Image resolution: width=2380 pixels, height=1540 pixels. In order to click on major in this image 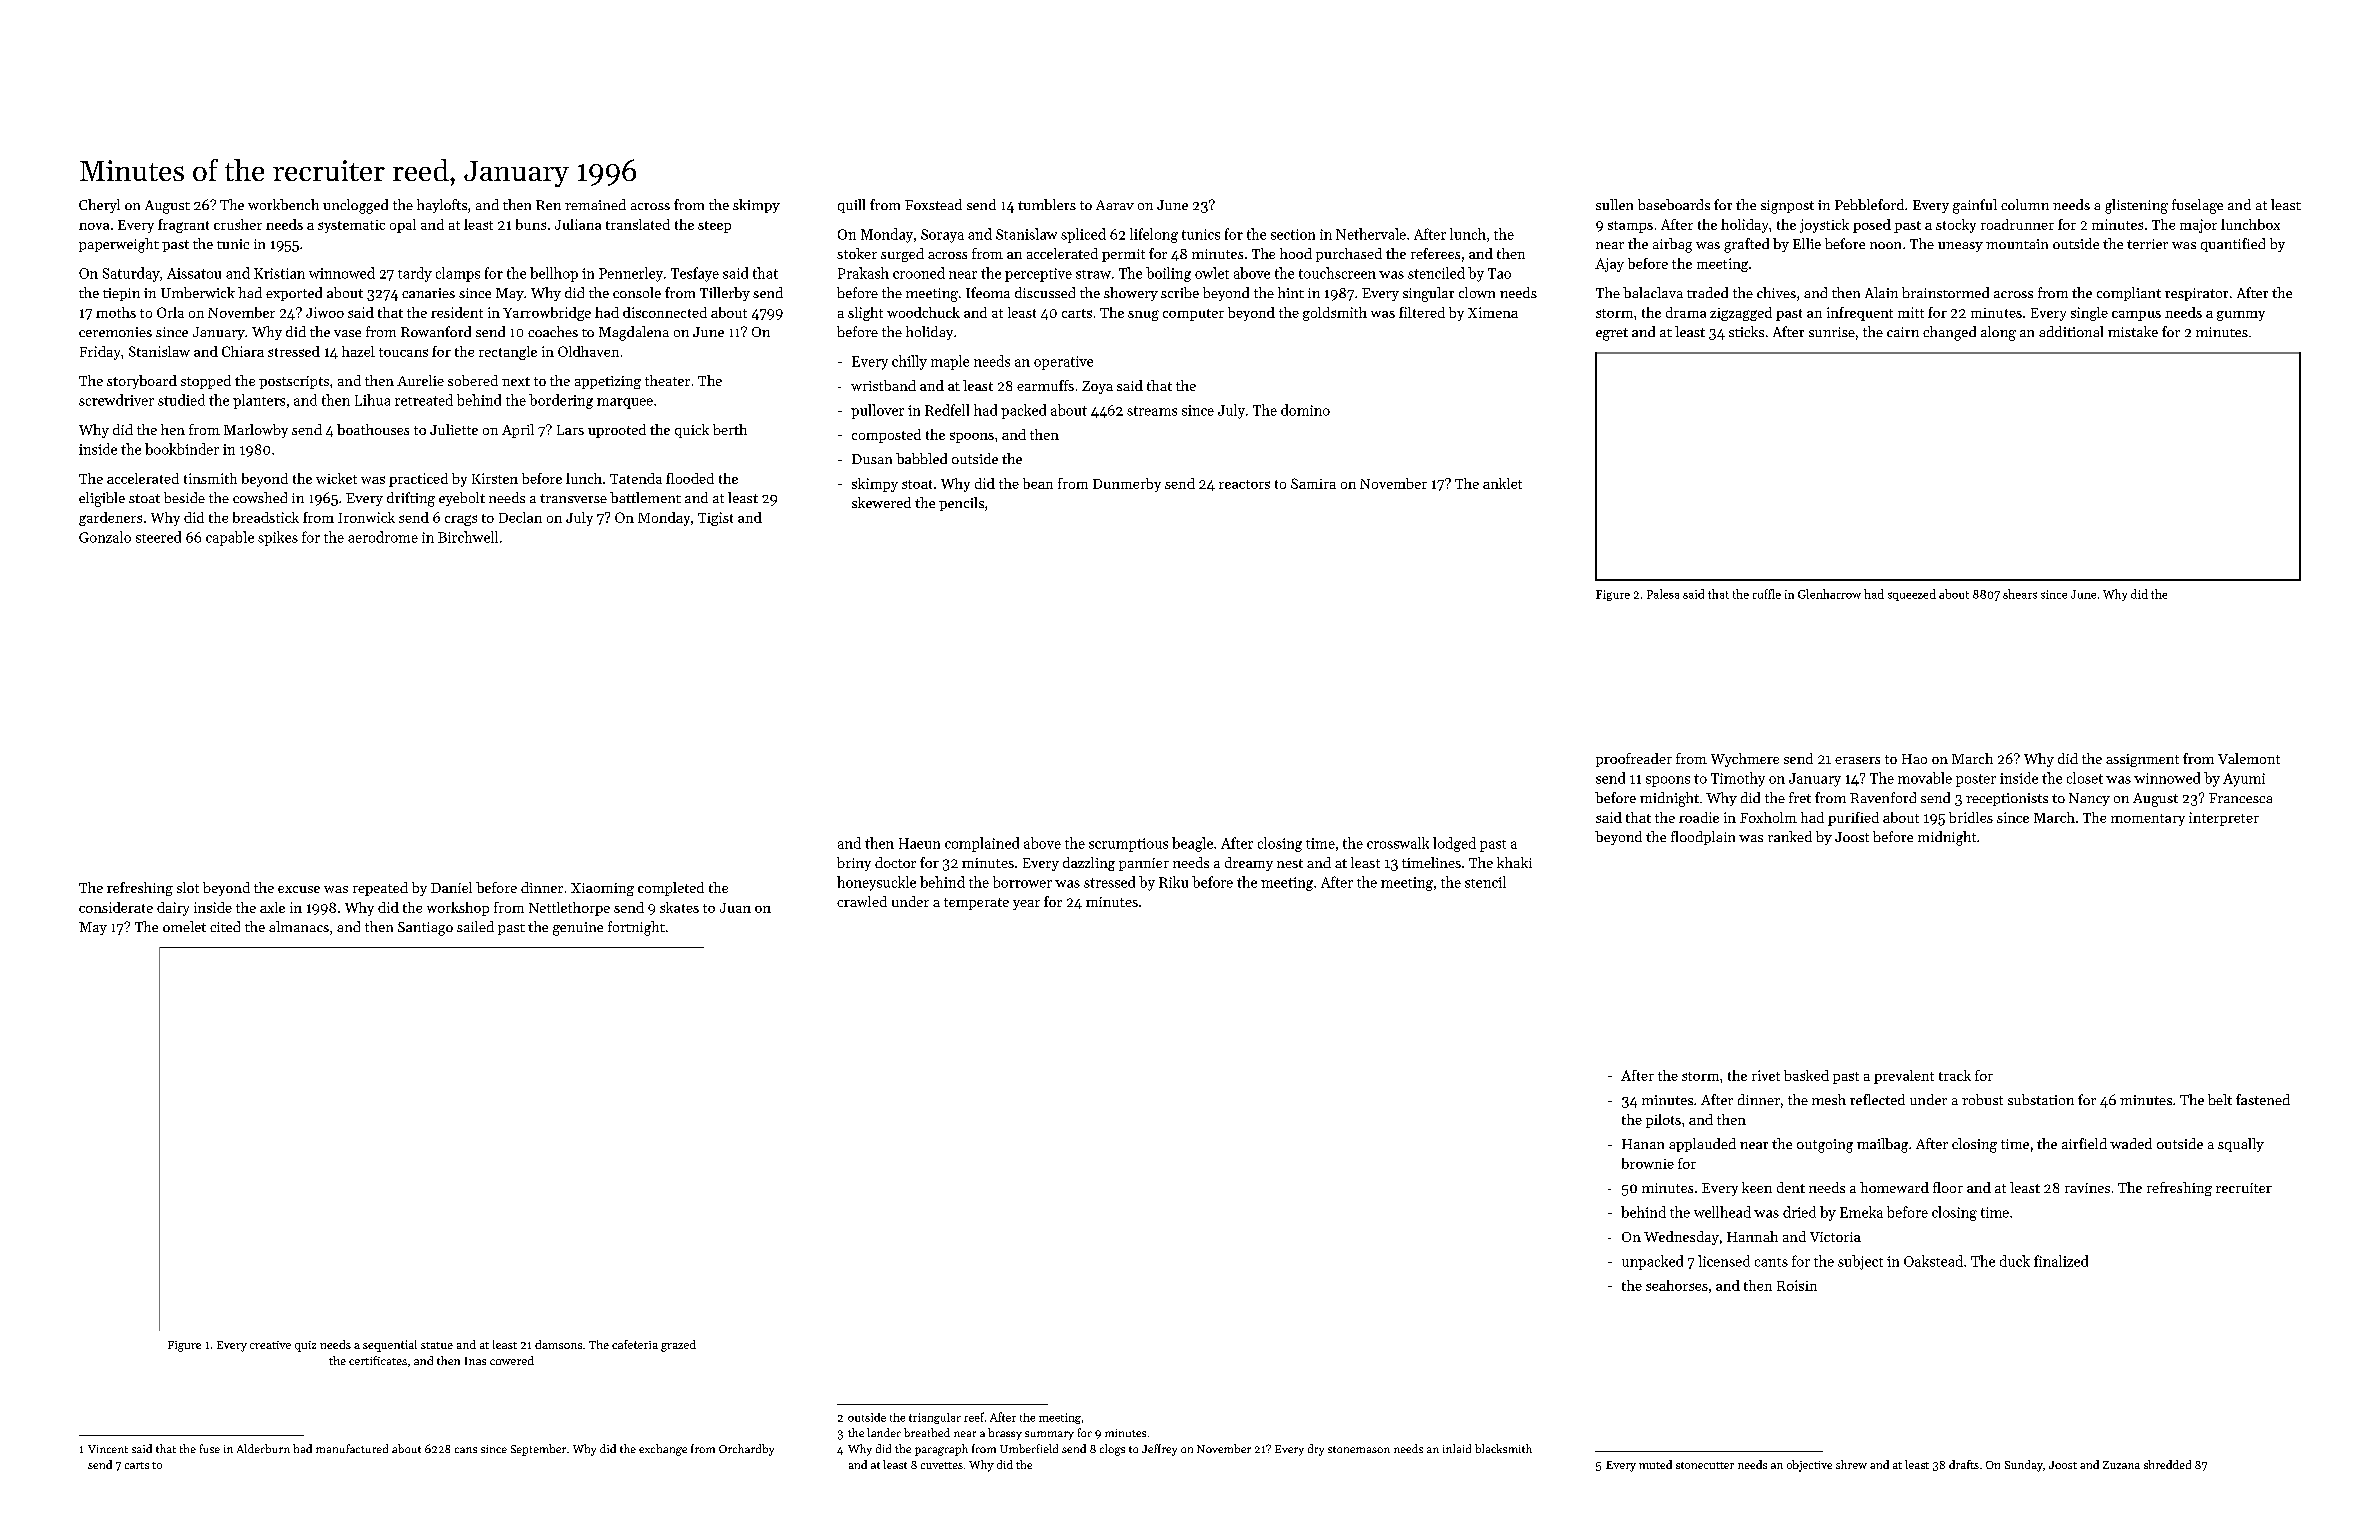, I will do `click(2198, 226)`.
